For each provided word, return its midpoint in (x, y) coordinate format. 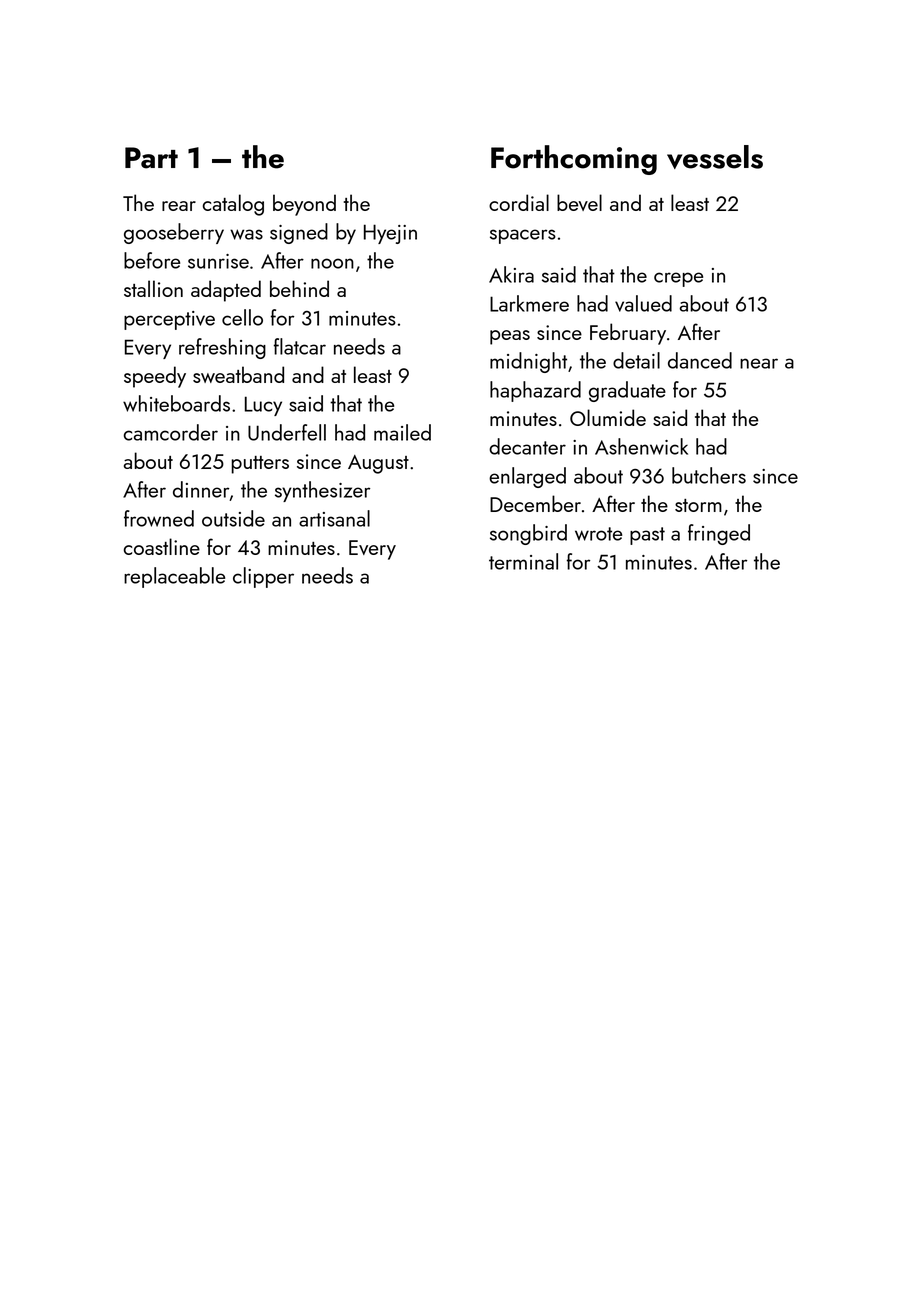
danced (700, 360)
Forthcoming (574, 160)
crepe (678, 279)
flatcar (300, 346)
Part (151, 158)
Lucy (263, 406)
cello (242, 317)
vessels (715, 157)
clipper (263, 577)
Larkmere (529, 303)
